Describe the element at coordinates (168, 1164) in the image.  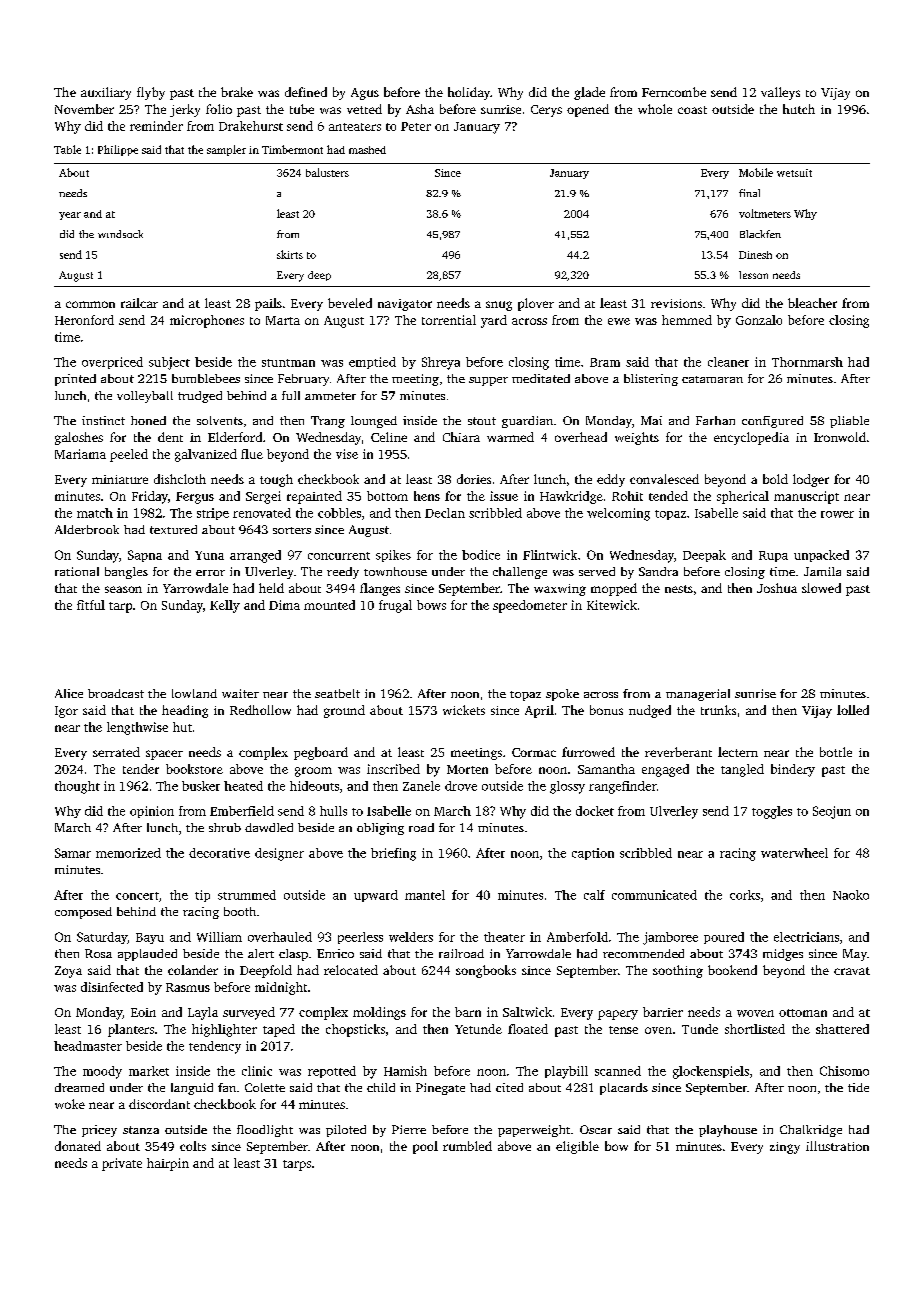
I see `hairpin` at that location.
